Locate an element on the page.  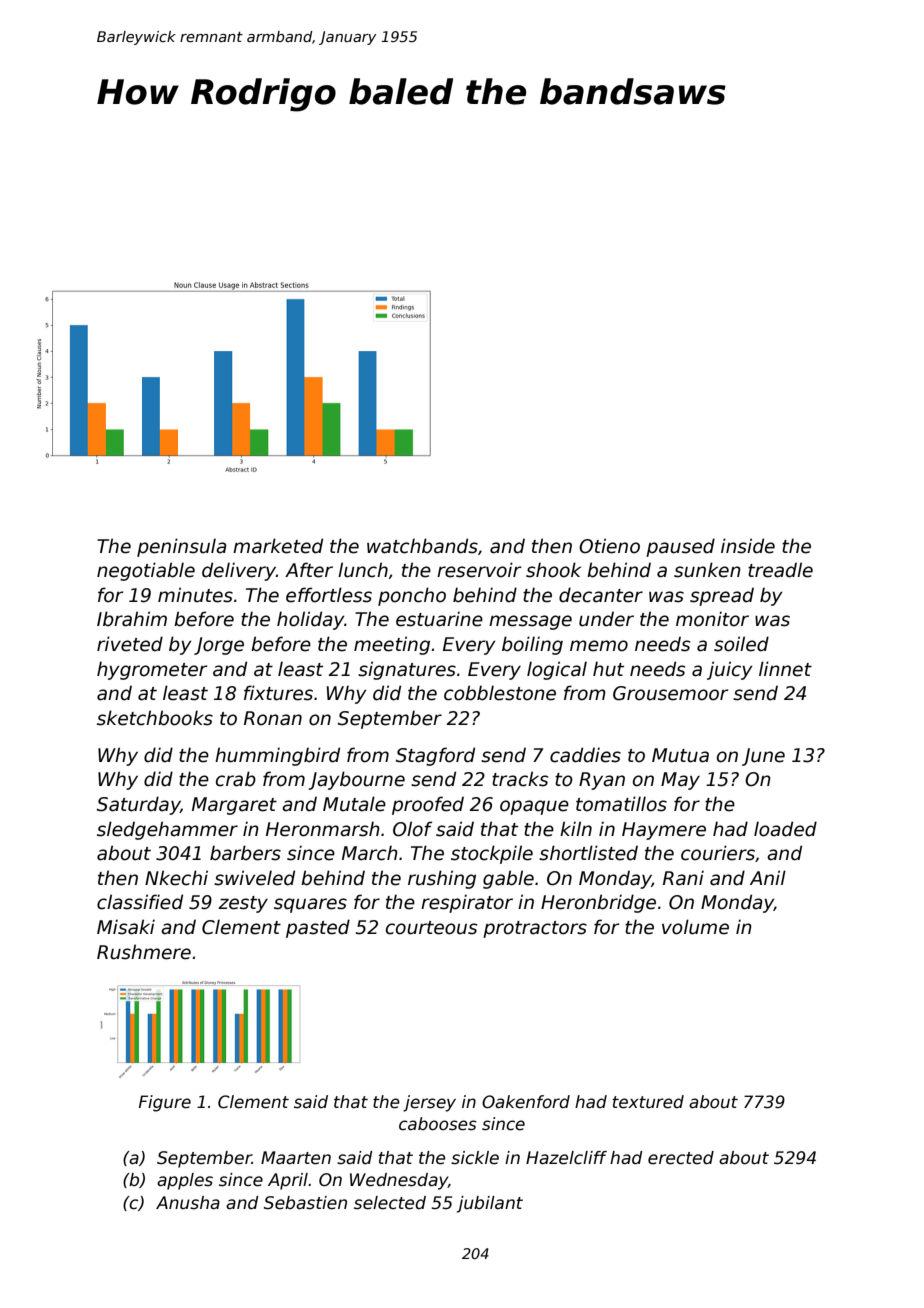
Anusha is located at coordinates (188, 1203).
